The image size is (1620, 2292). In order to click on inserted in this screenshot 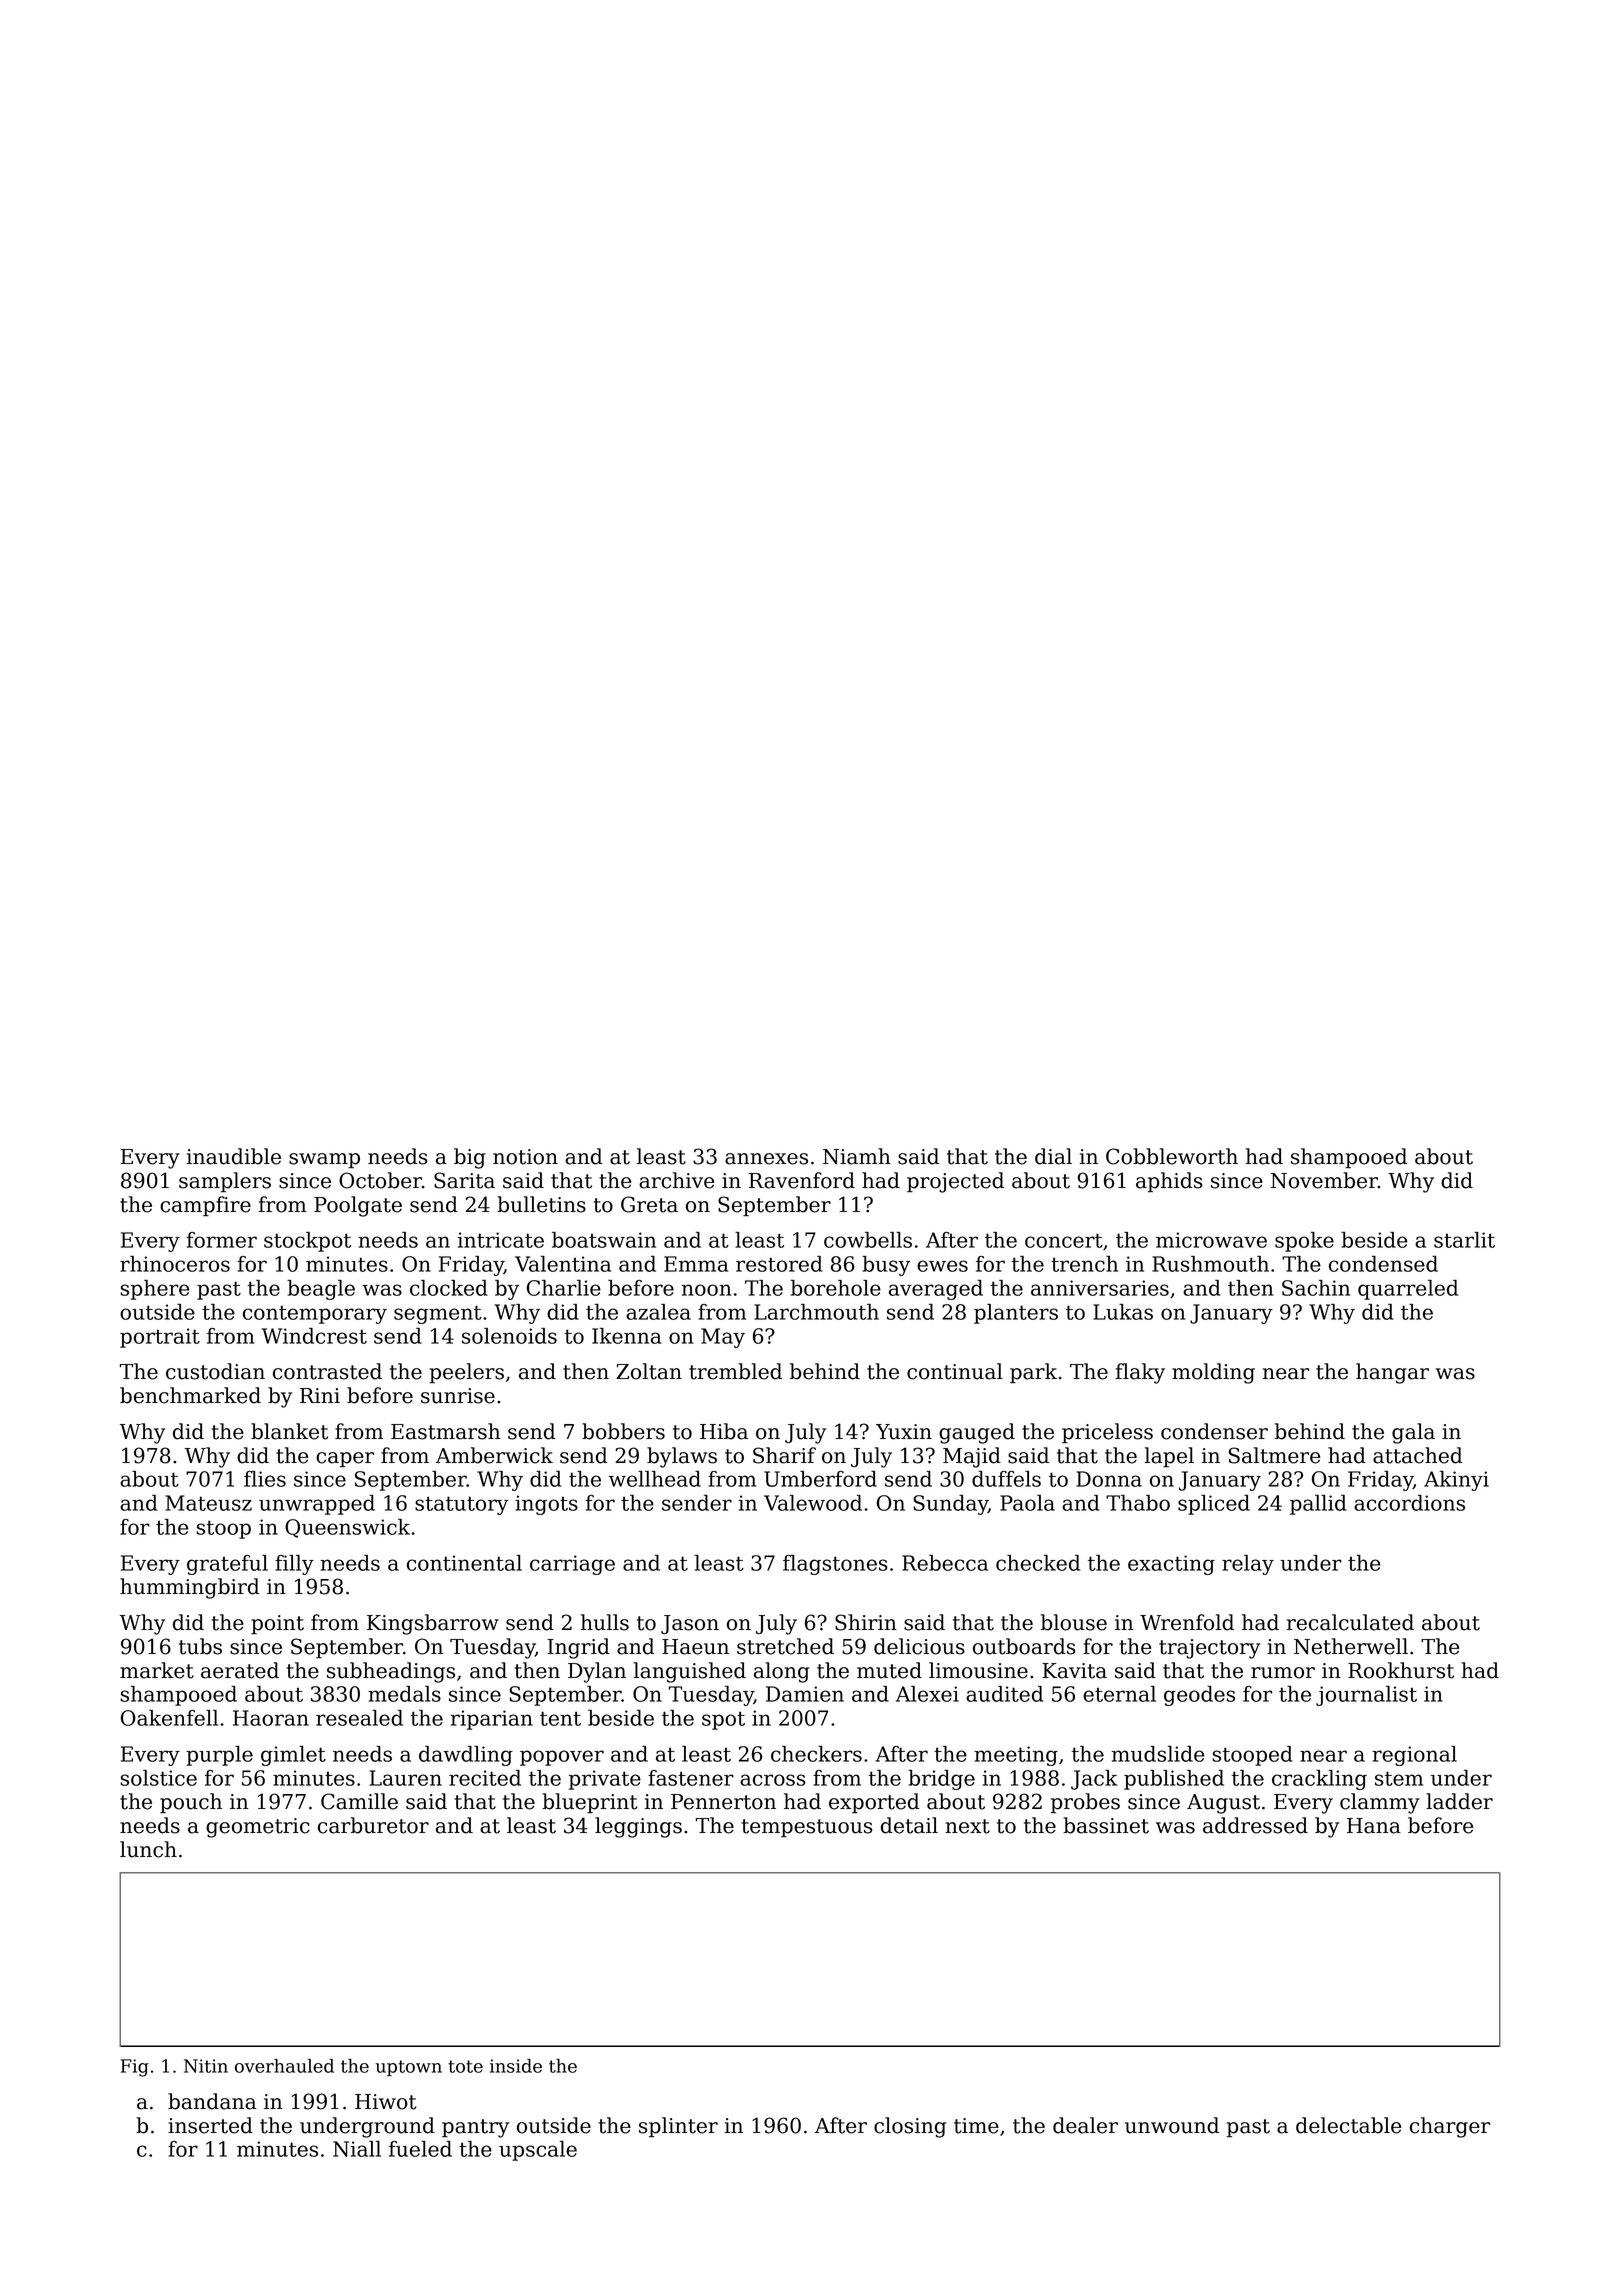, I will do `click(210, 2125)`.
